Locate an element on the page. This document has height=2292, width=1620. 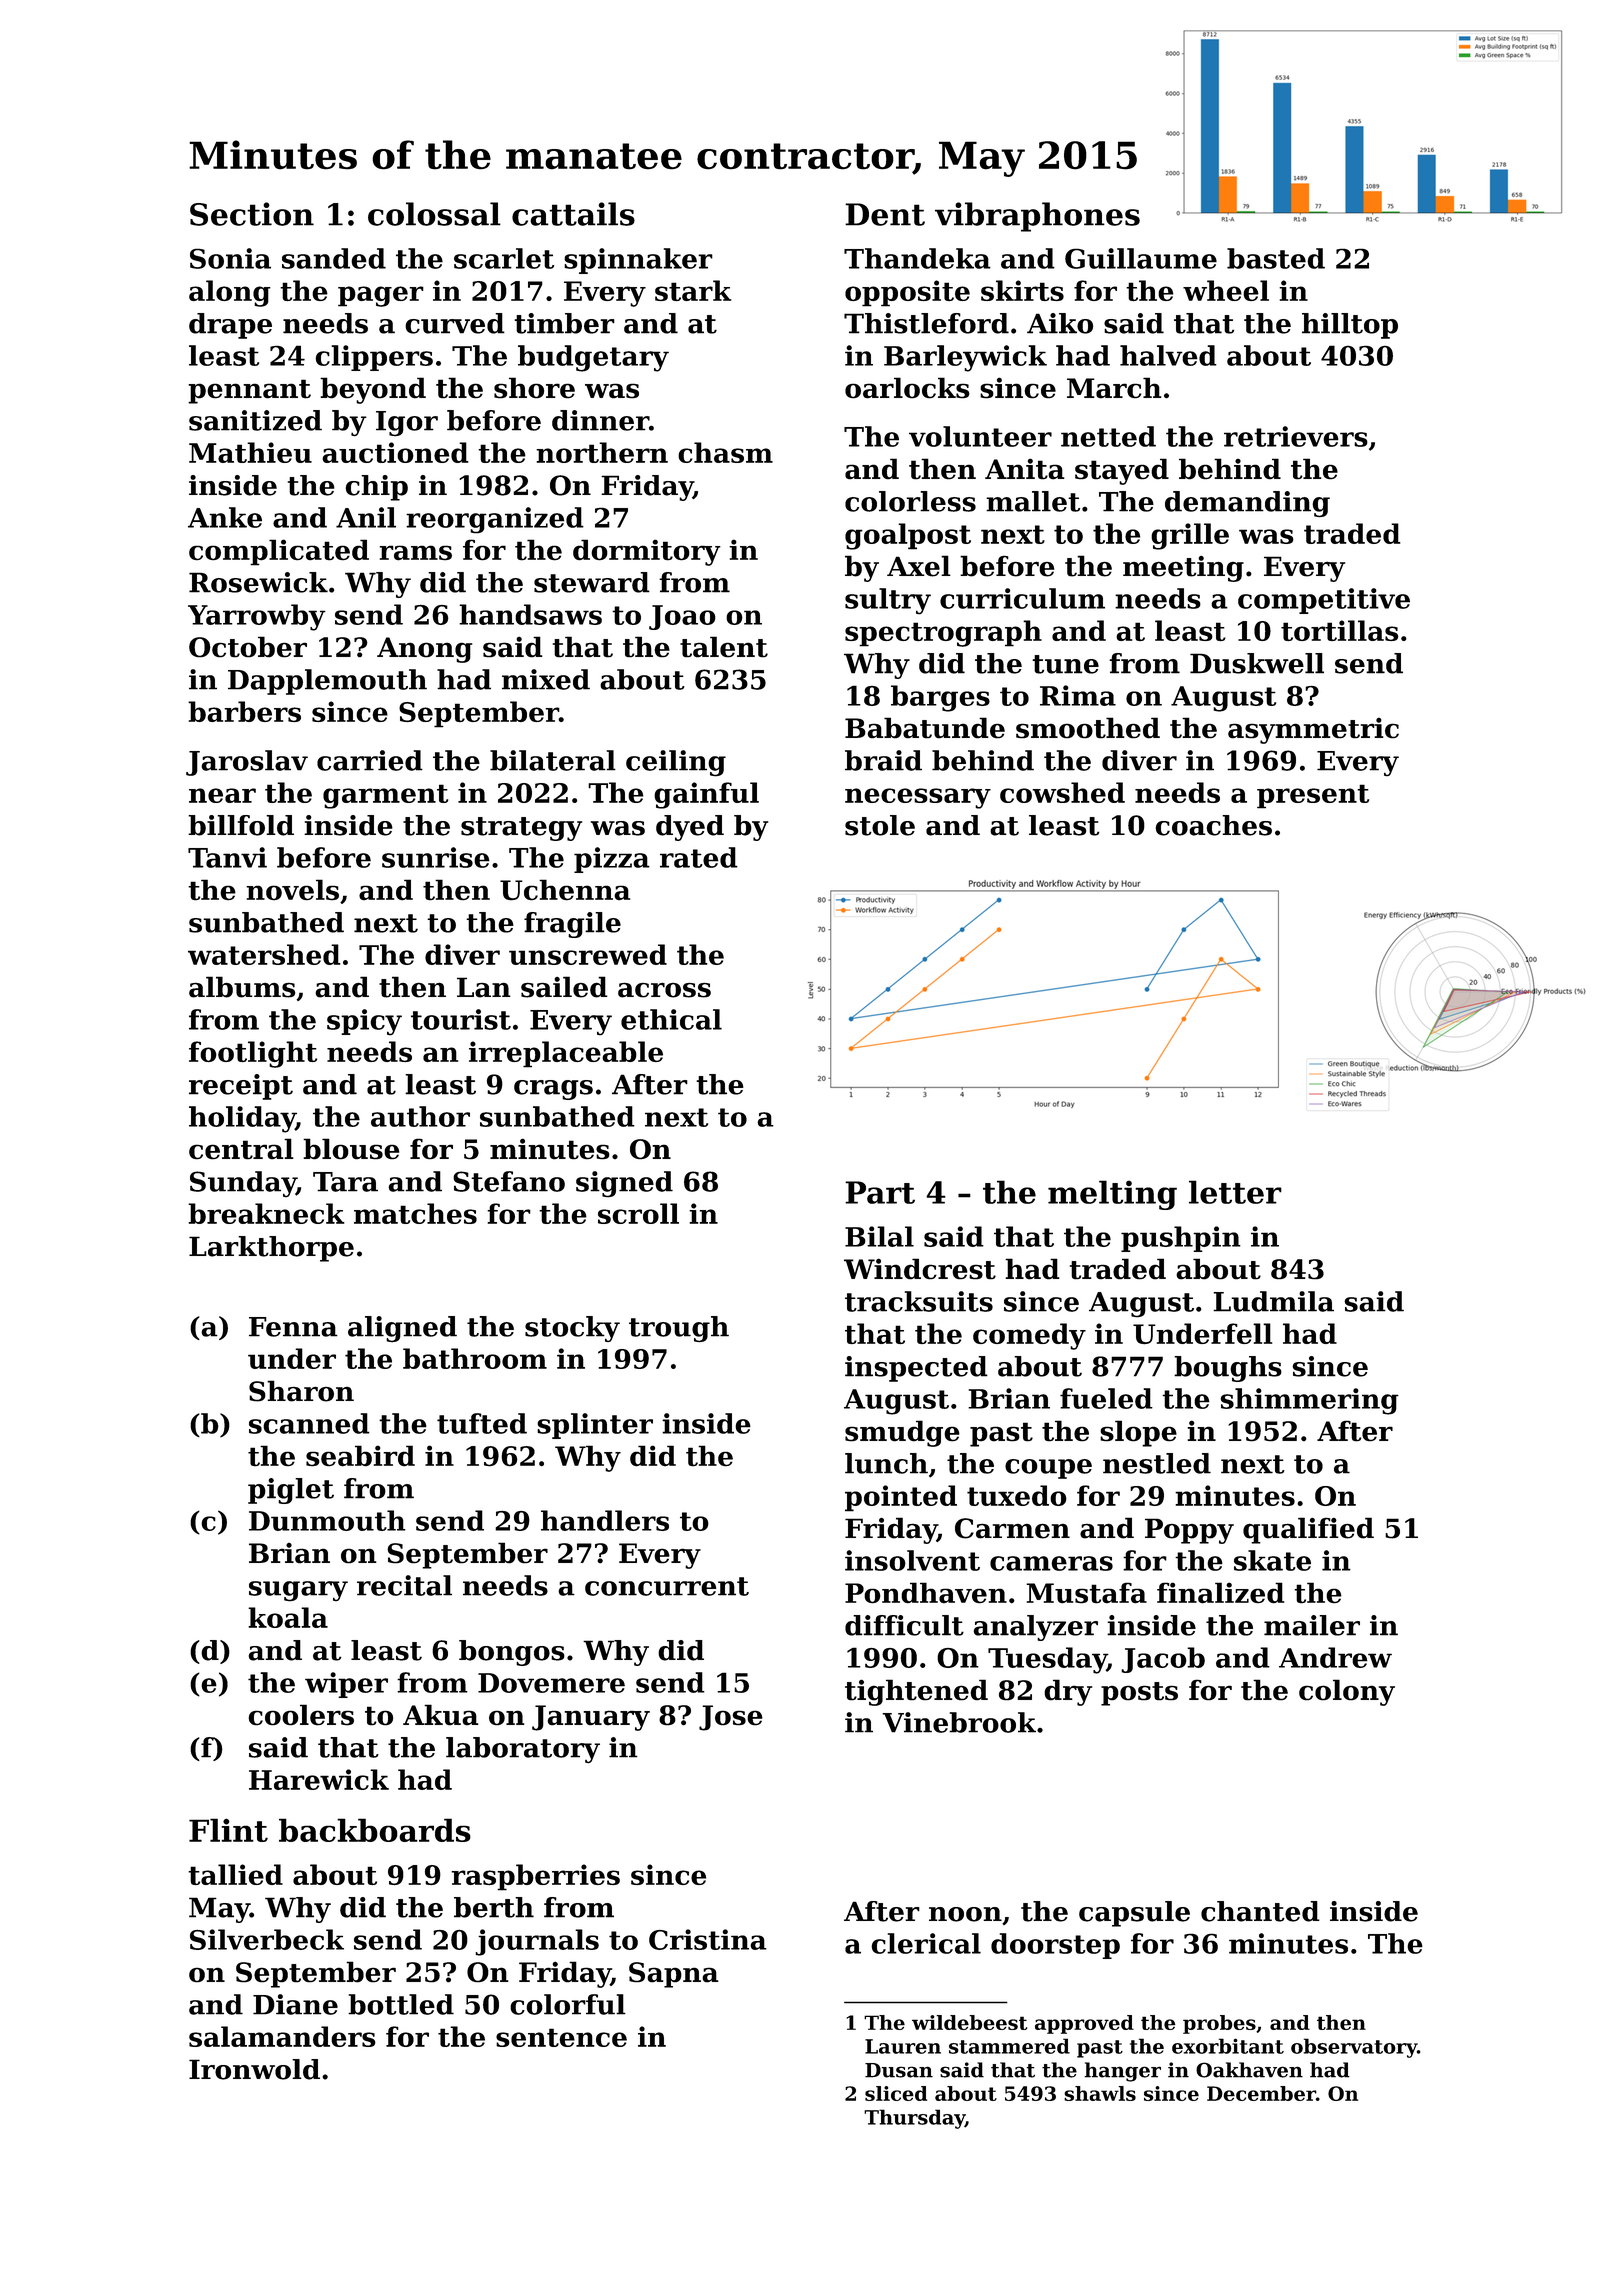
hilltop is located at coordinates (1350, 326).
